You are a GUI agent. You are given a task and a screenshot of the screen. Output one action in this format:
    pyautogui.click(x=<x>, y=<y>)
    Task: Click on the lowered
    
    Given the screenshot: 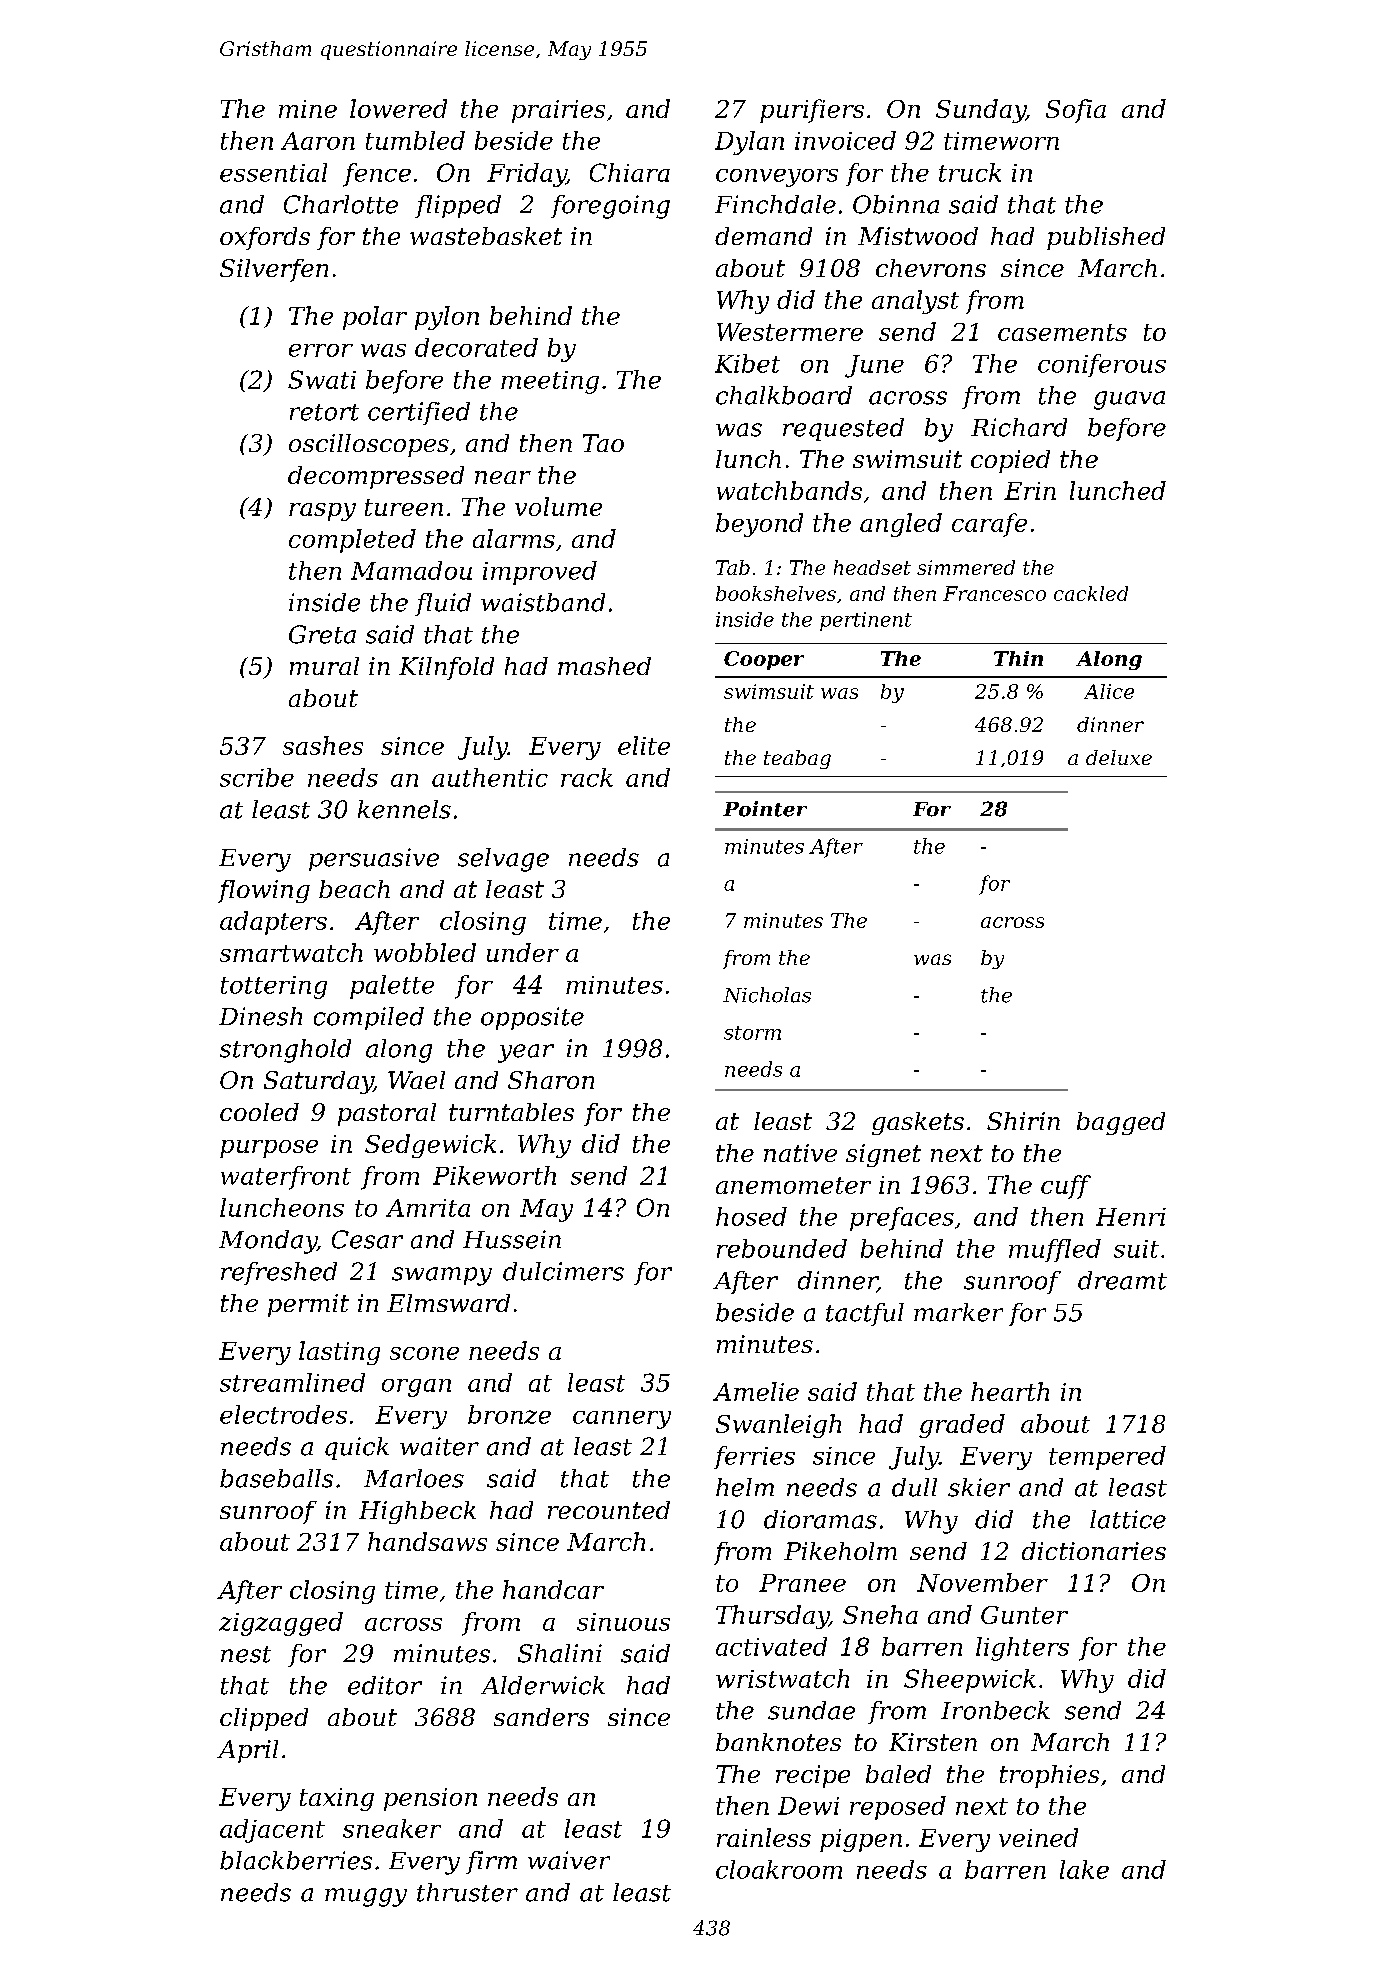 What is the action you would take?
    pyautogui.click(x=398, y=108)
